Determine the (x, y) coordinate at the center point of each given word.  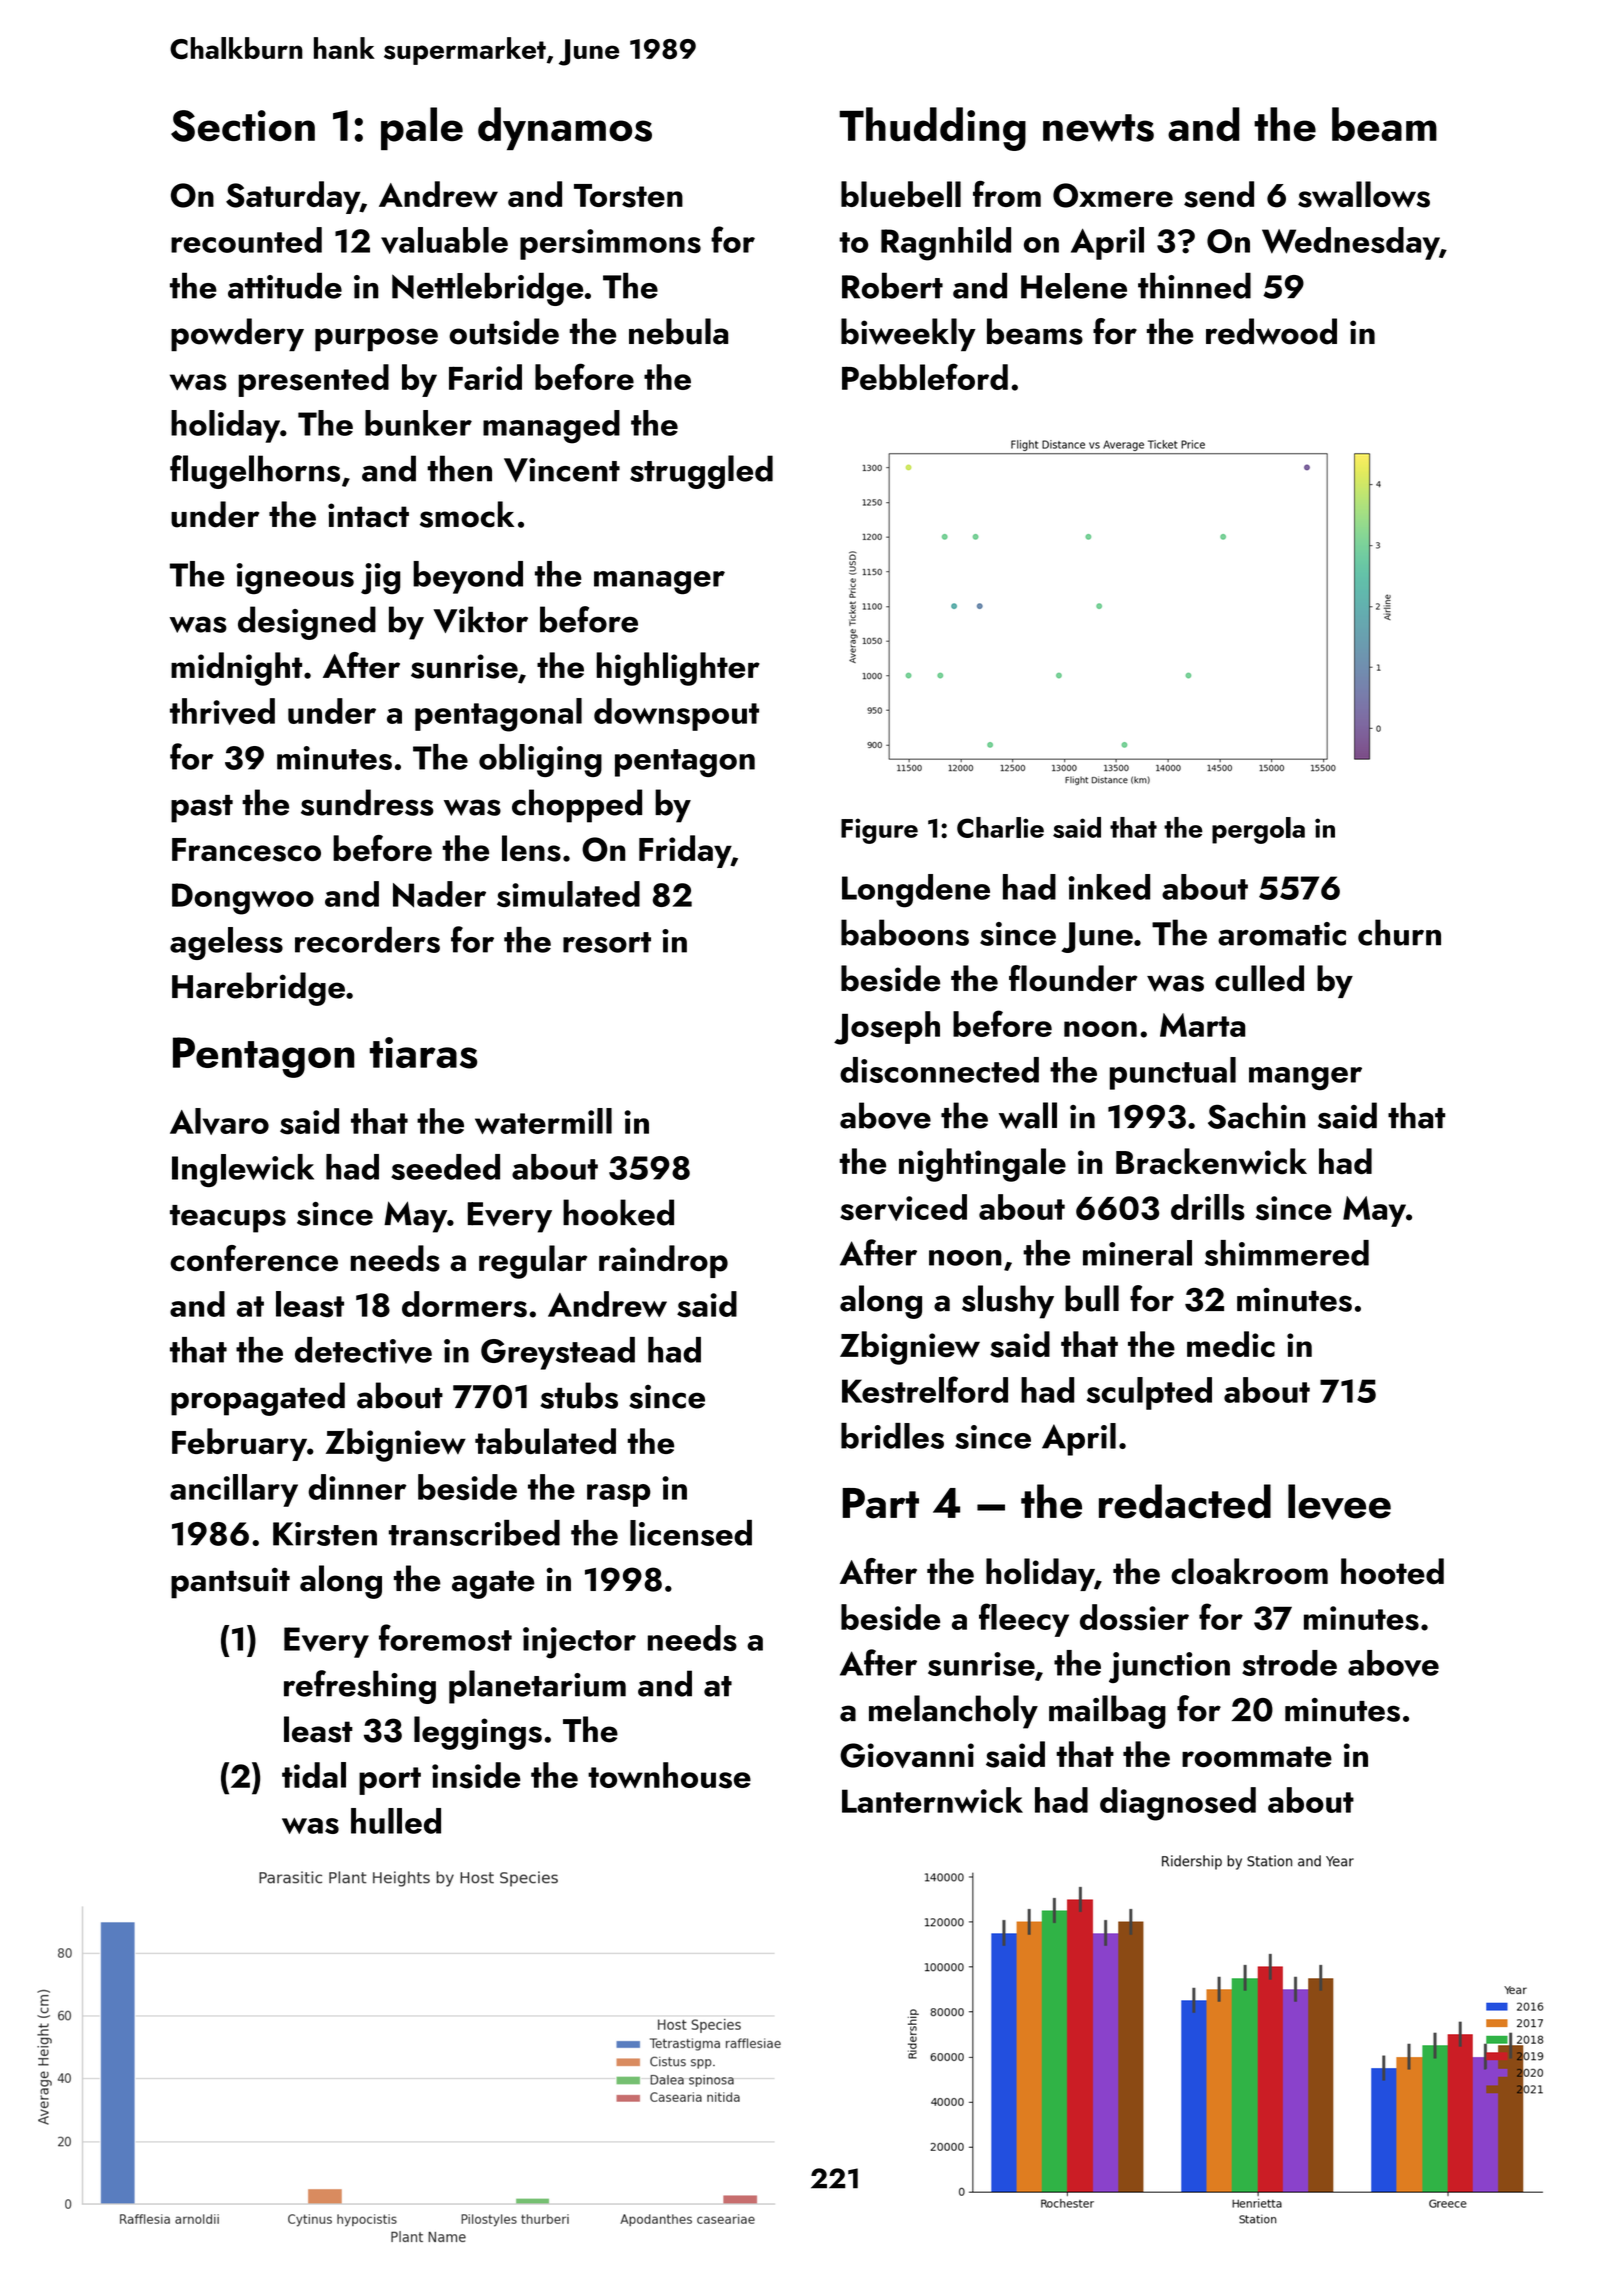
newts (1098, 128)
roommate (1257, 1756)
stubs (579, 1395)
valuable (444, 240)
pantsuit (230, 1583)
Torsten (628, 196)
